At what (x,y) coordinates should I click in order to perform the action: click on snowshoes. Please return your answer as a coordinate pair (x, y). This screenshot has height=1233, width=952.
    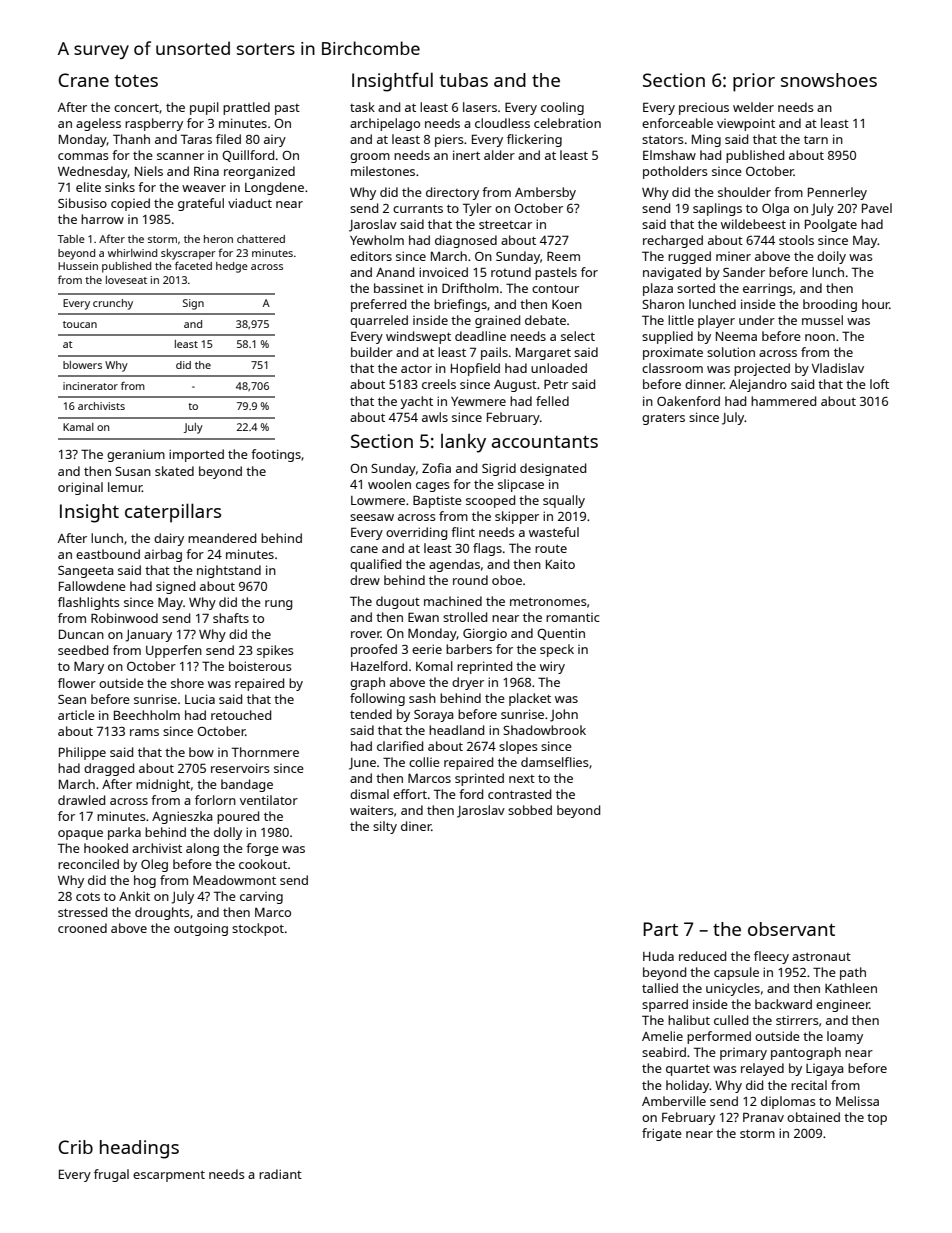
    Looking at the image, I should click on (829, 80).
